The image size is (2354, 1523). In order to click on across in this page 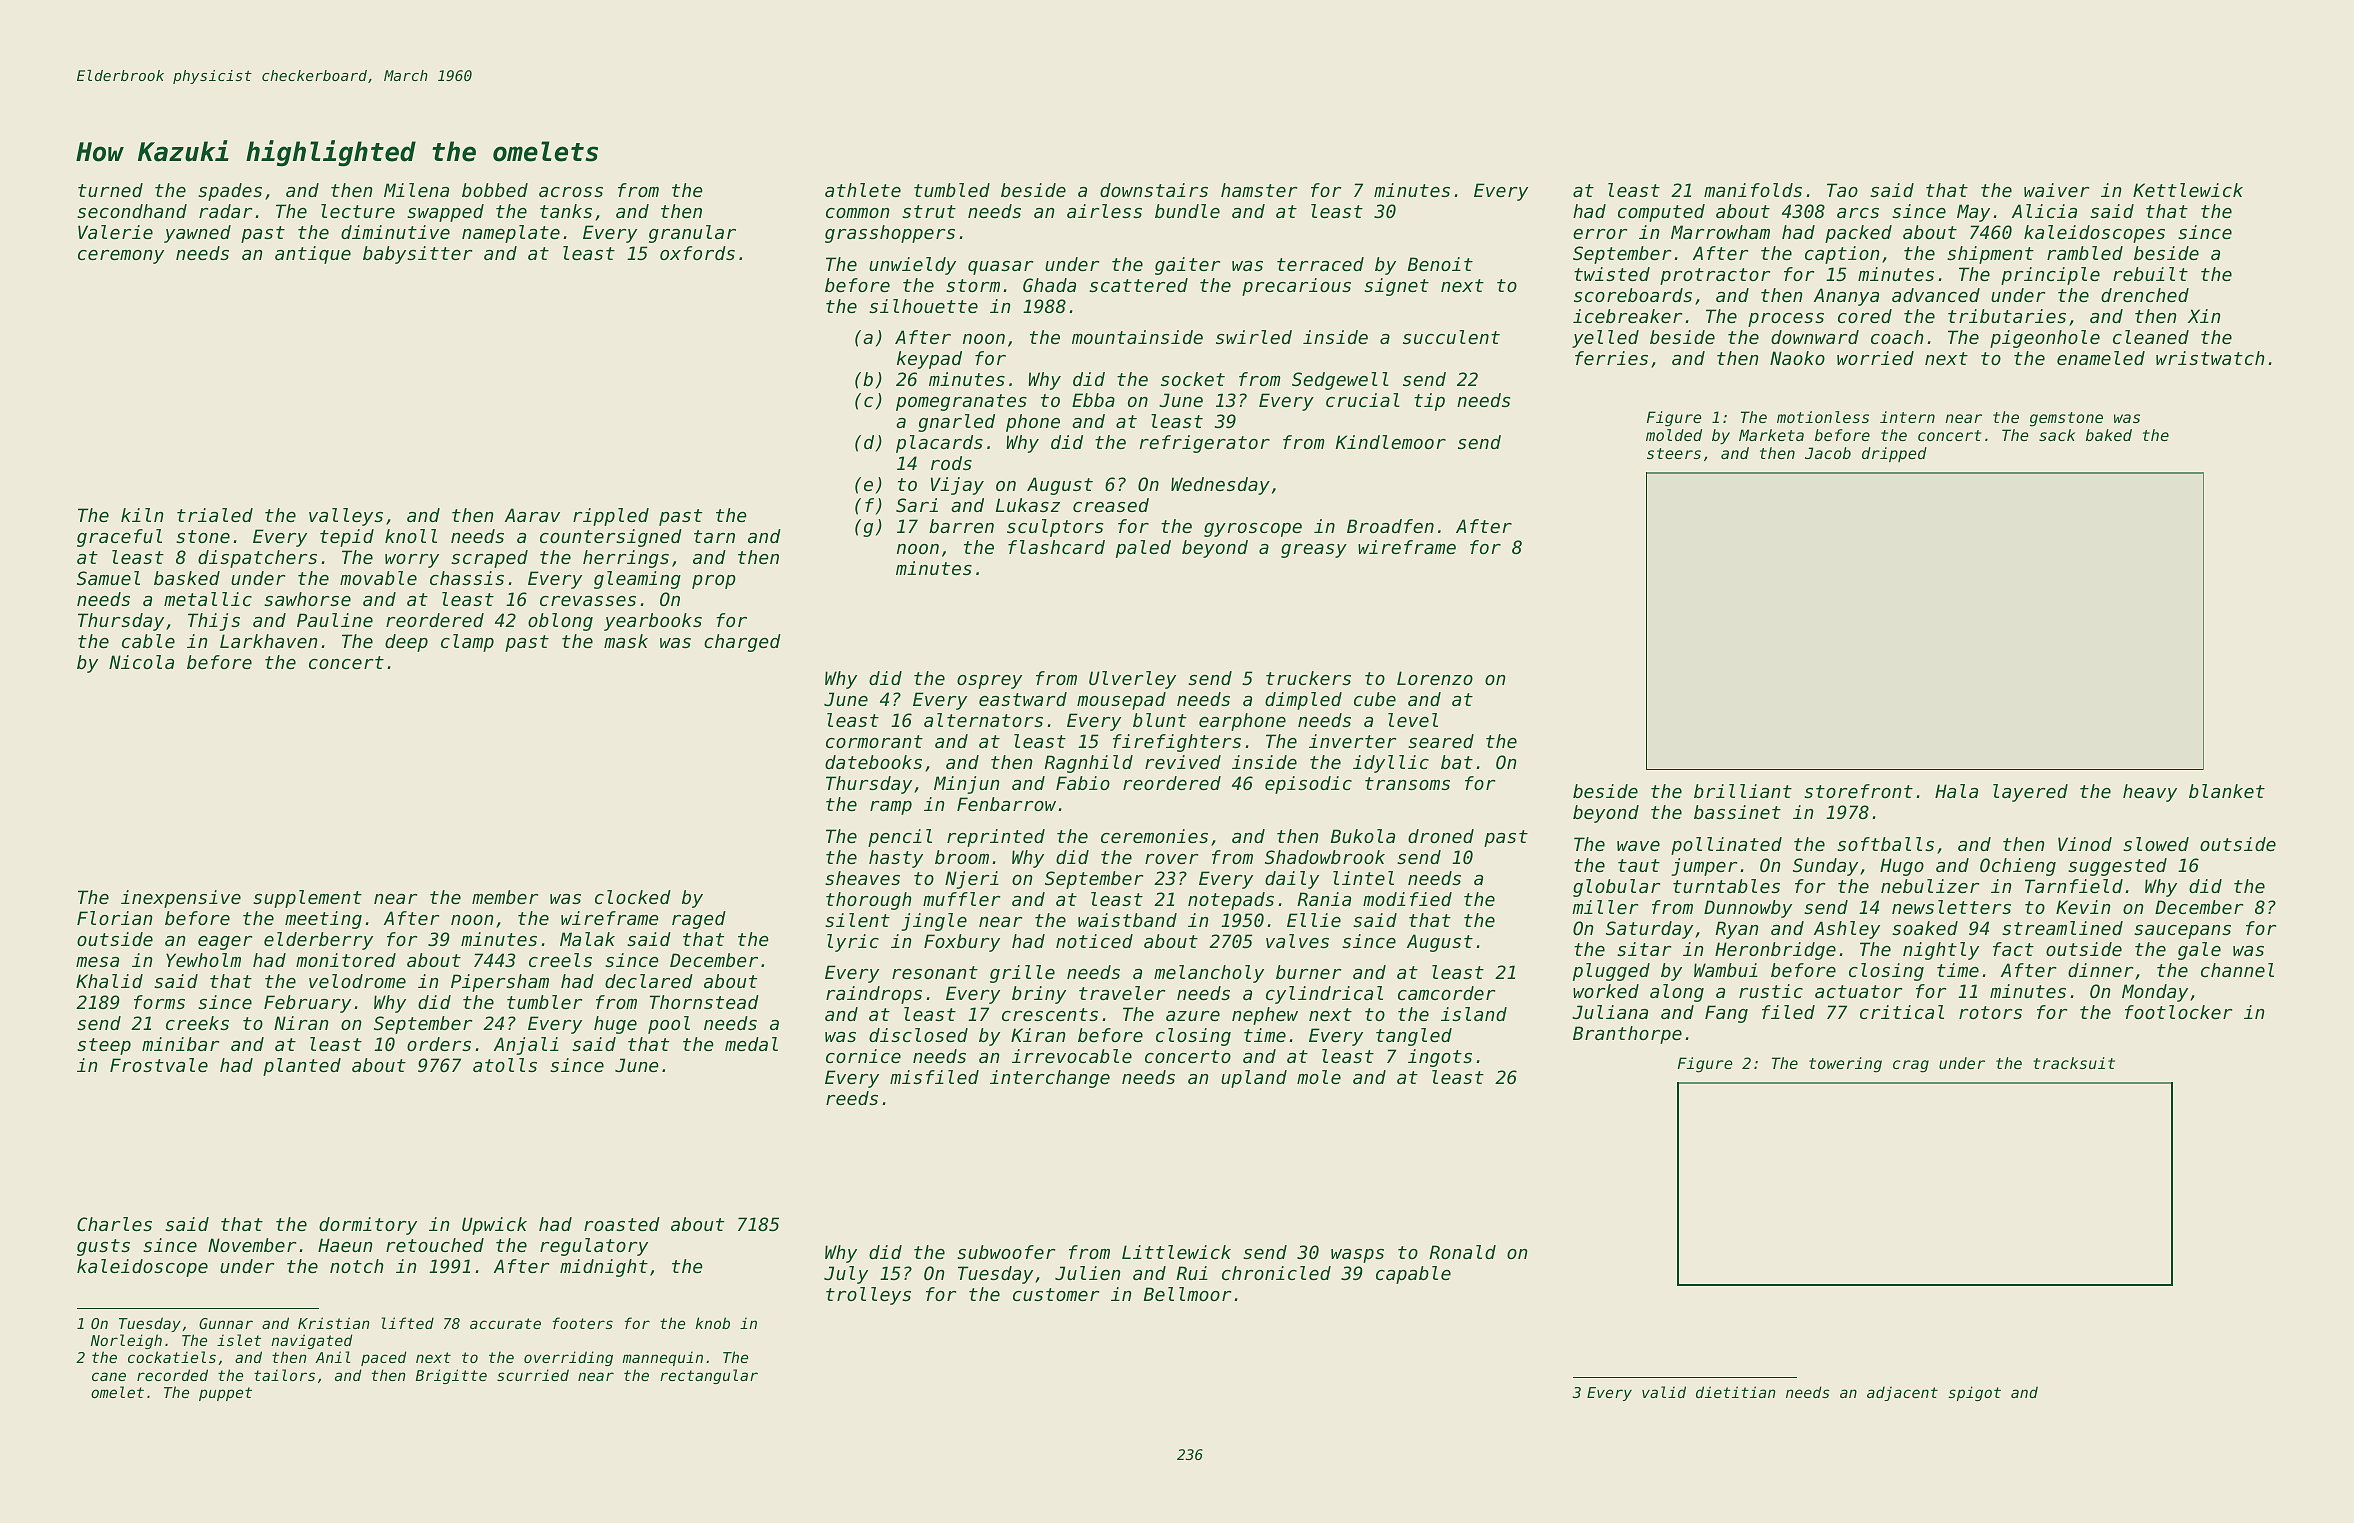, I will do `click(571, 192)`.
